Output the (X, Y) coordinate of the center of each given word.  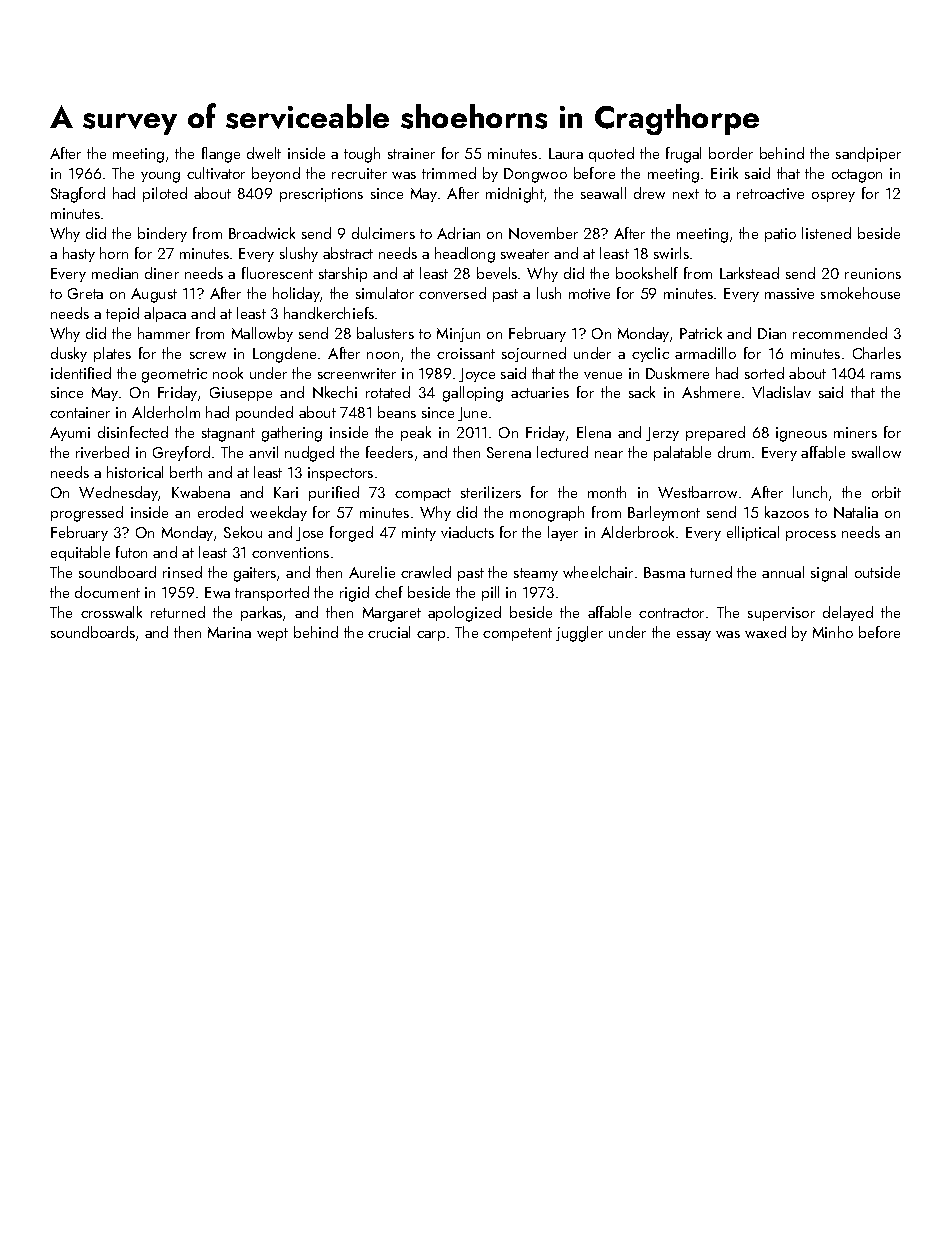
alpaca (165, 314)
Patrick (701, 333)
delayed (848, 613)
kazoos (787, 512)
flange (221, 155)
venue (603, 375)
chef (389, 592)
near (609, 454)
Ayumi (70, 434)
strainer (411, 153)
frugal (683, 155)
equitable (80, 553)
